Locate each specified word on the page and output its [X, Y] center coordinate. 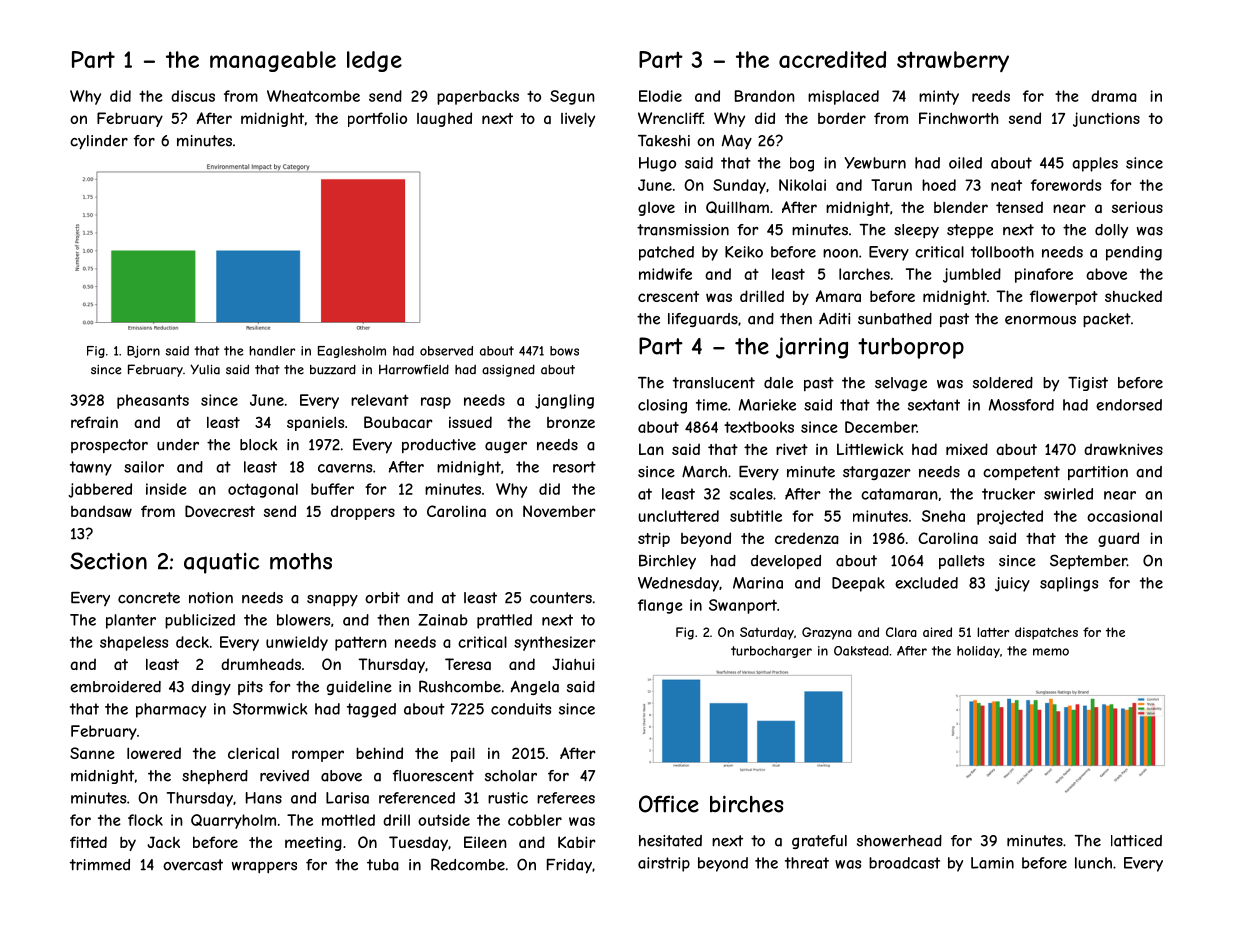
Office [669, 804]
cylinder [99, 142]
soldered [1003, 383]
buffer [332, 489]
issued [470, 422]
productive [439, 446]
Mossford [1021, 405]
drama [1114, 96]
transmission [683, 230]
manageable [273, 61]
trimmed [100, 865]
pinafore [1044, 275]
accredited [832, 59]
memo [1051, 652]
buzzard [333, 369]
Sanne [92, 753]
